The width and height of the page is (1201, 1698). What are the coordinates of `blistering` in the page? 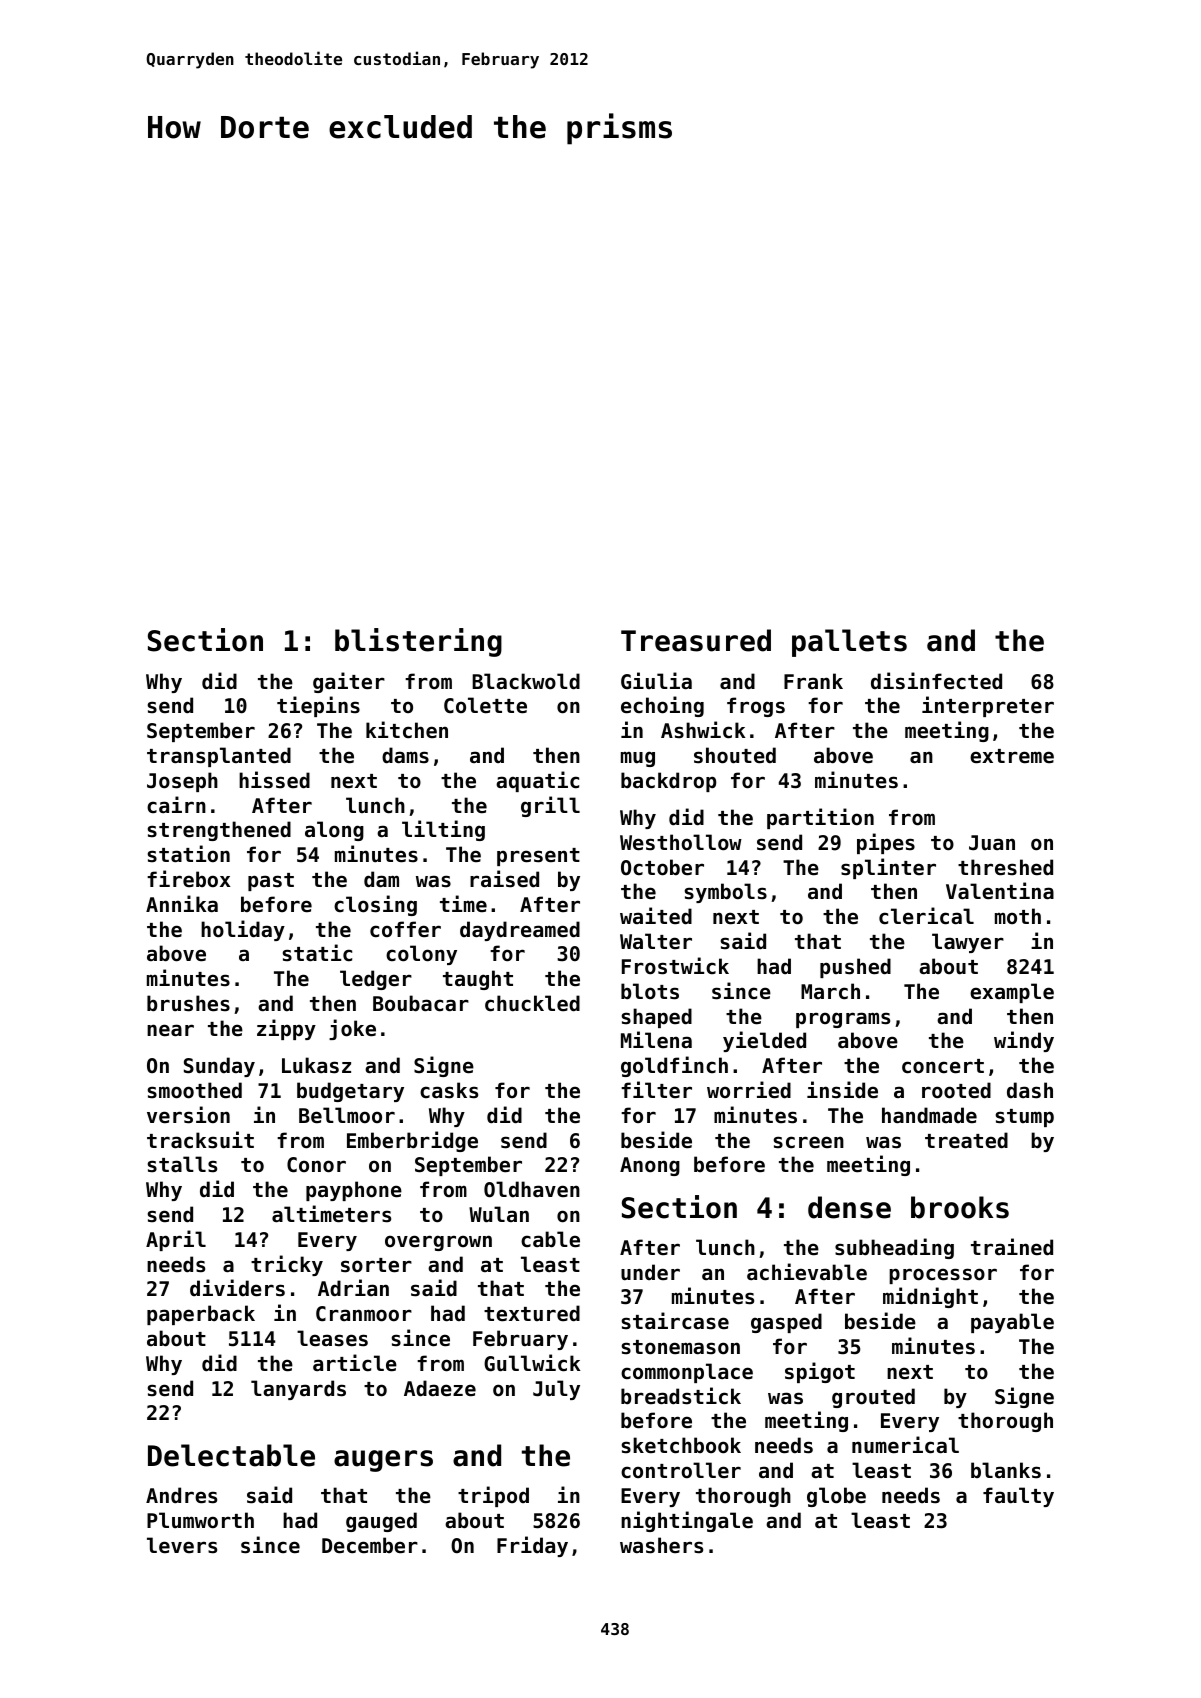 It's located at (418, 642).
